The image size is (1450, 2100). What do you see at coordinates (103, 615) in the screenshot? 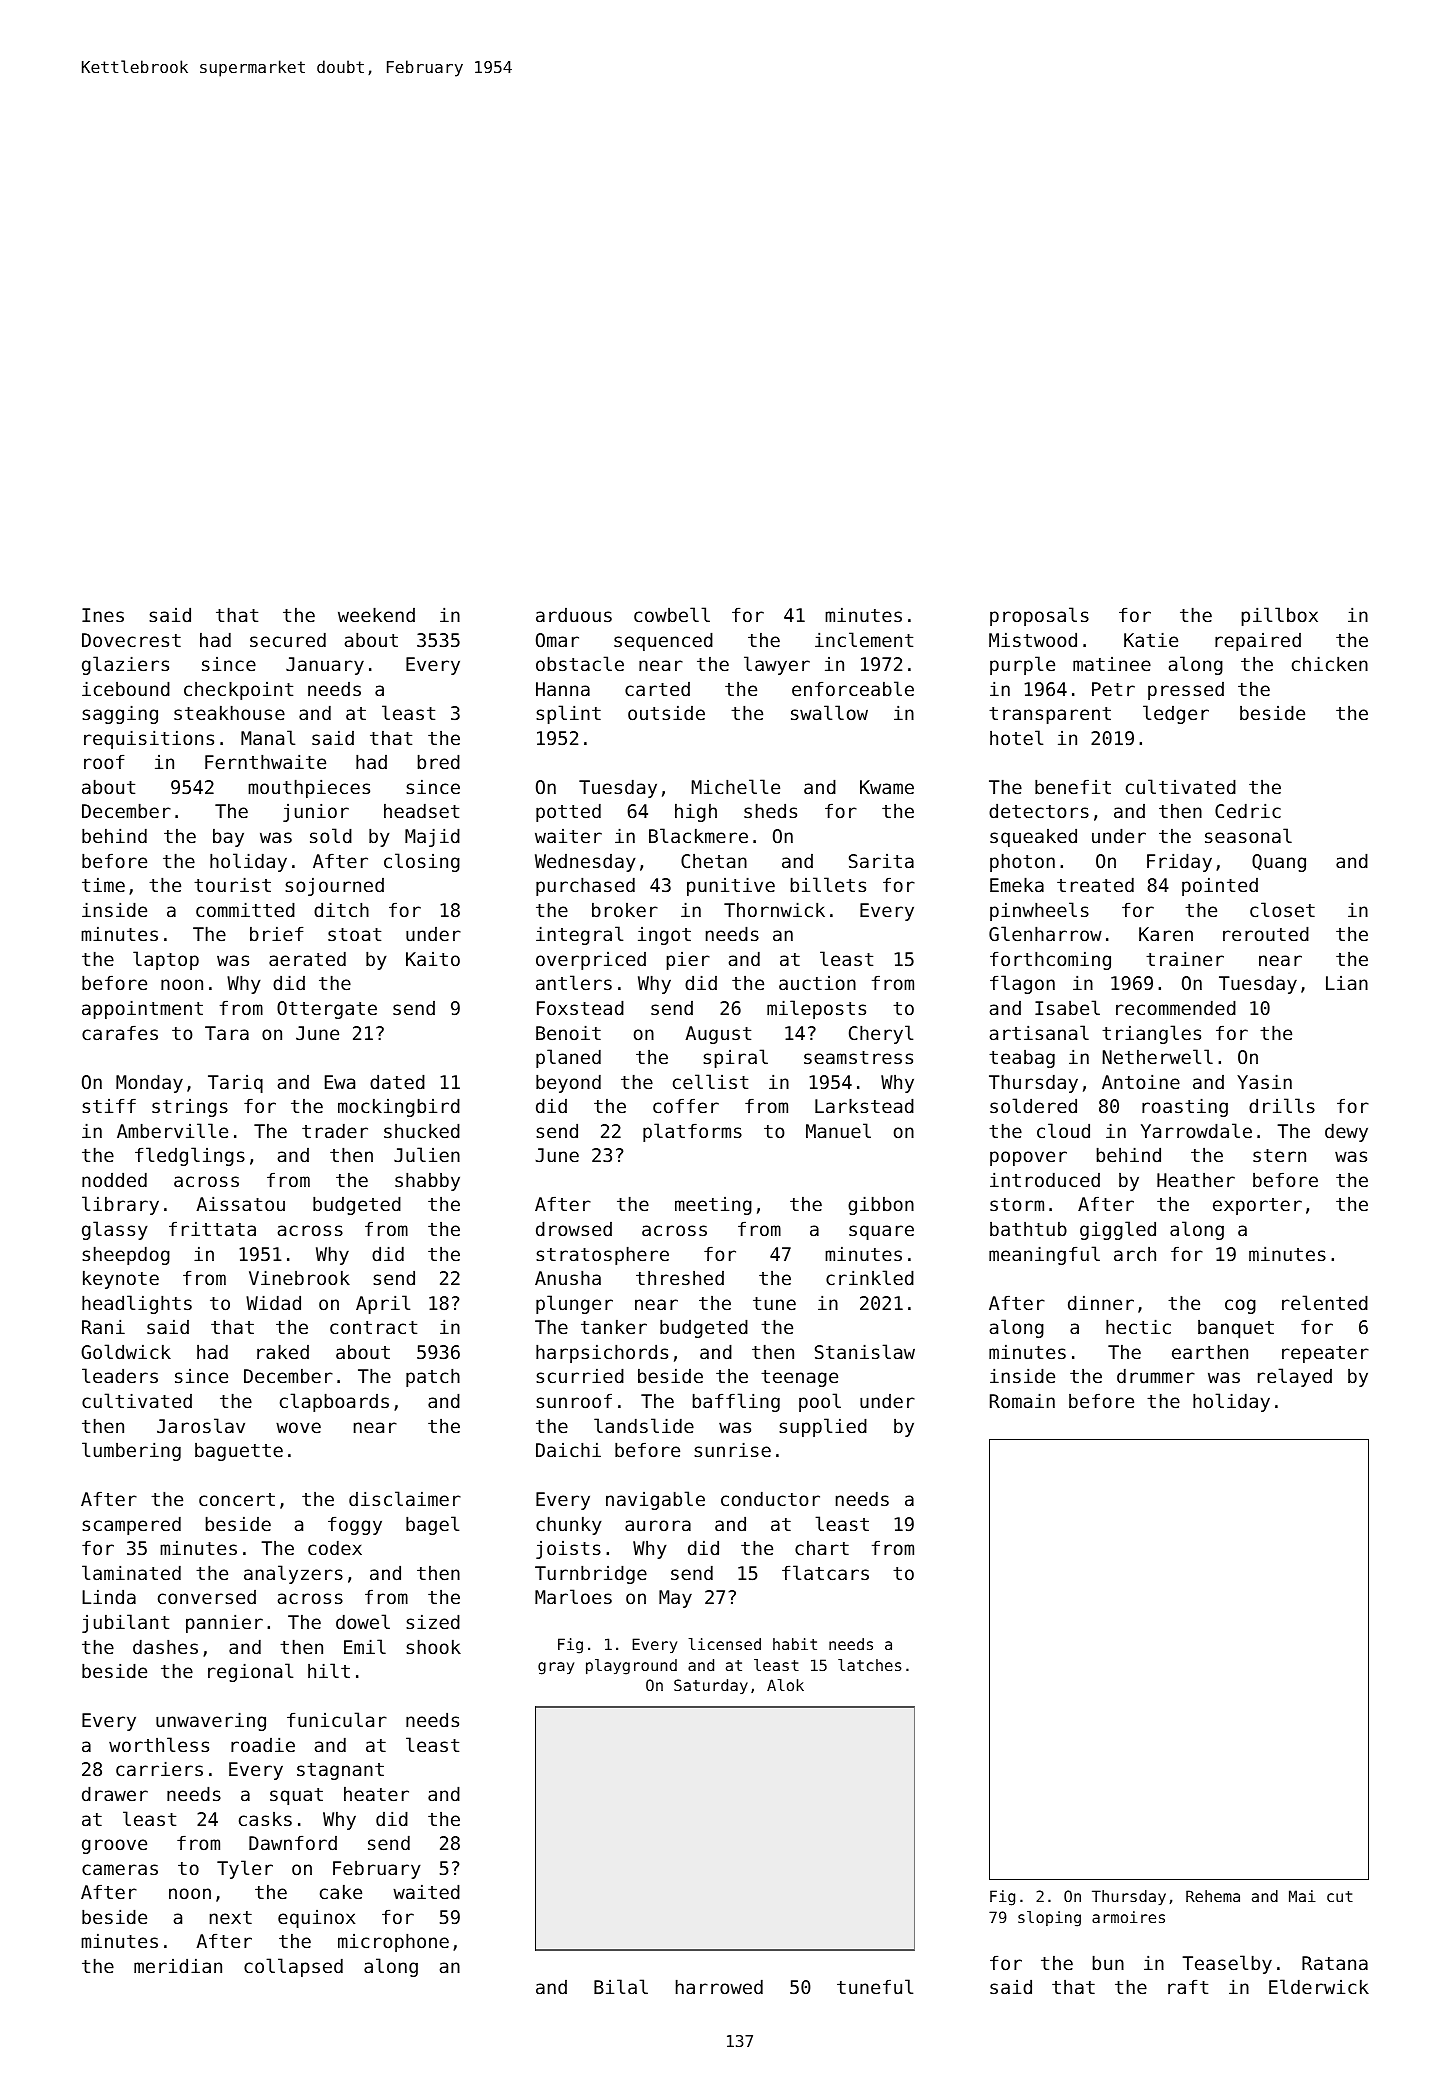
I see `Ines` at bounding box center [103, 615].
